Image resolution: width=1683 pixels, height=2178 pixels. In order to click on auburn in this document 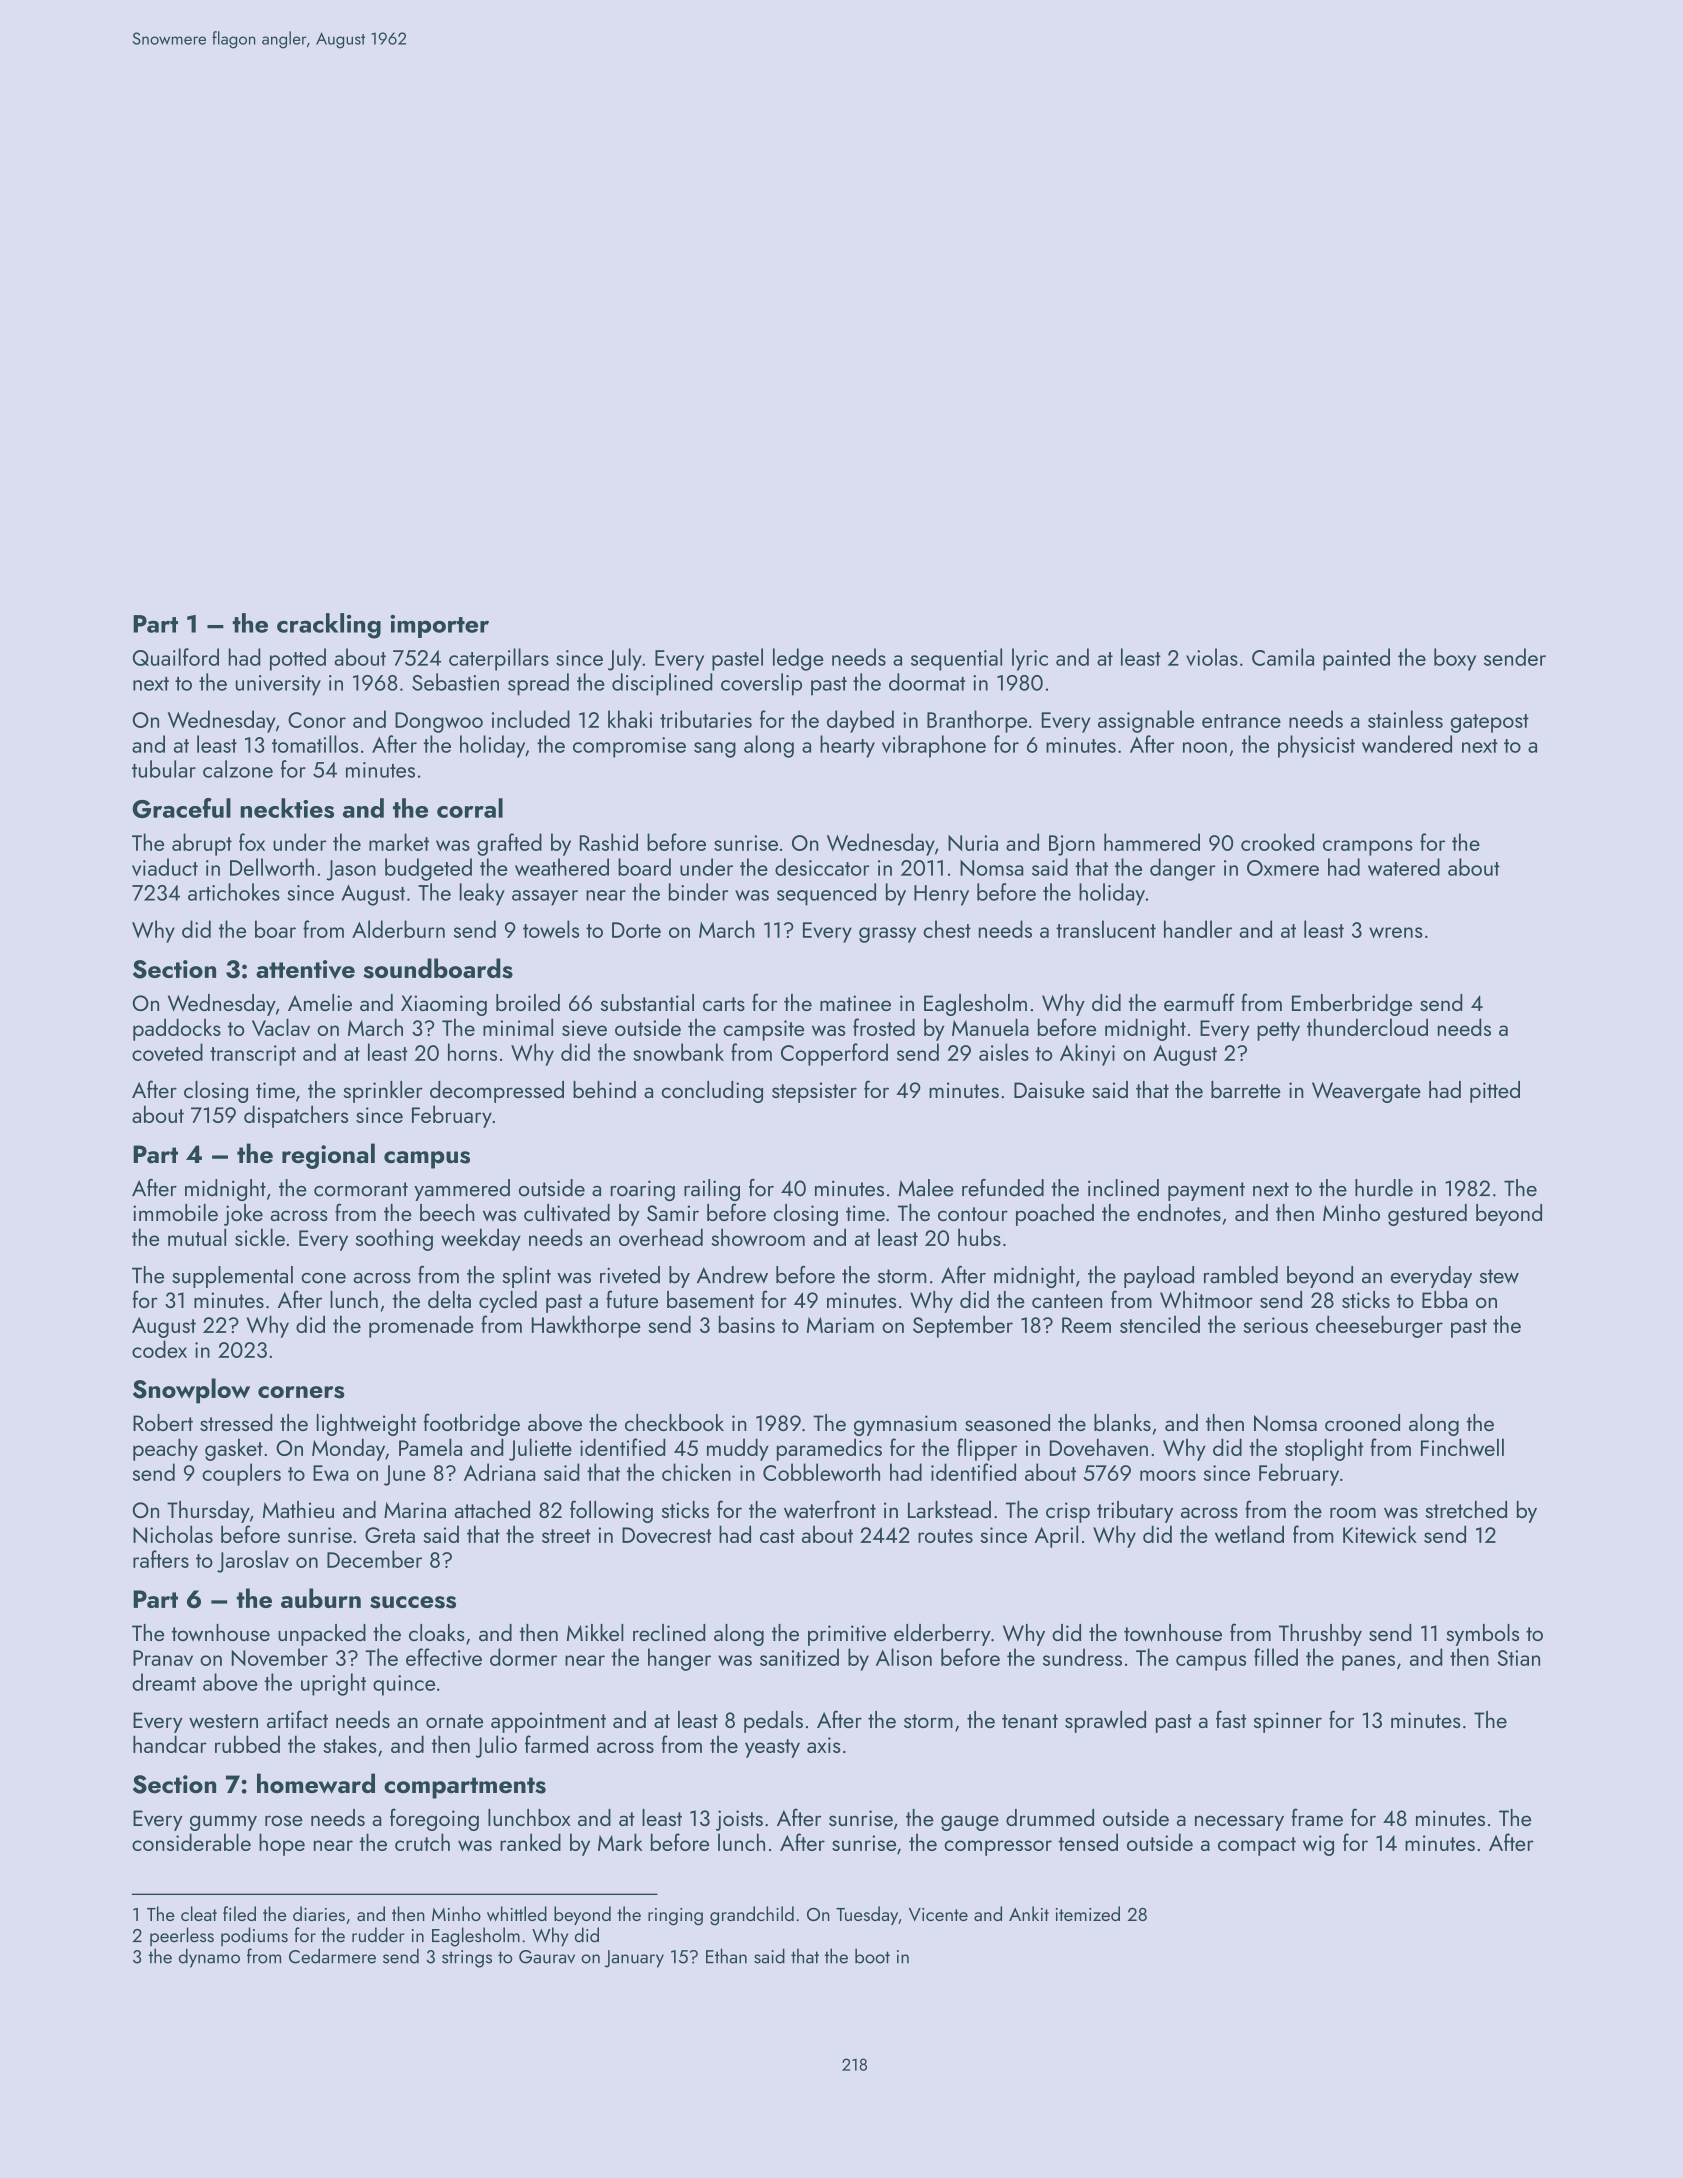, I will do `click(321, 1598)`.
